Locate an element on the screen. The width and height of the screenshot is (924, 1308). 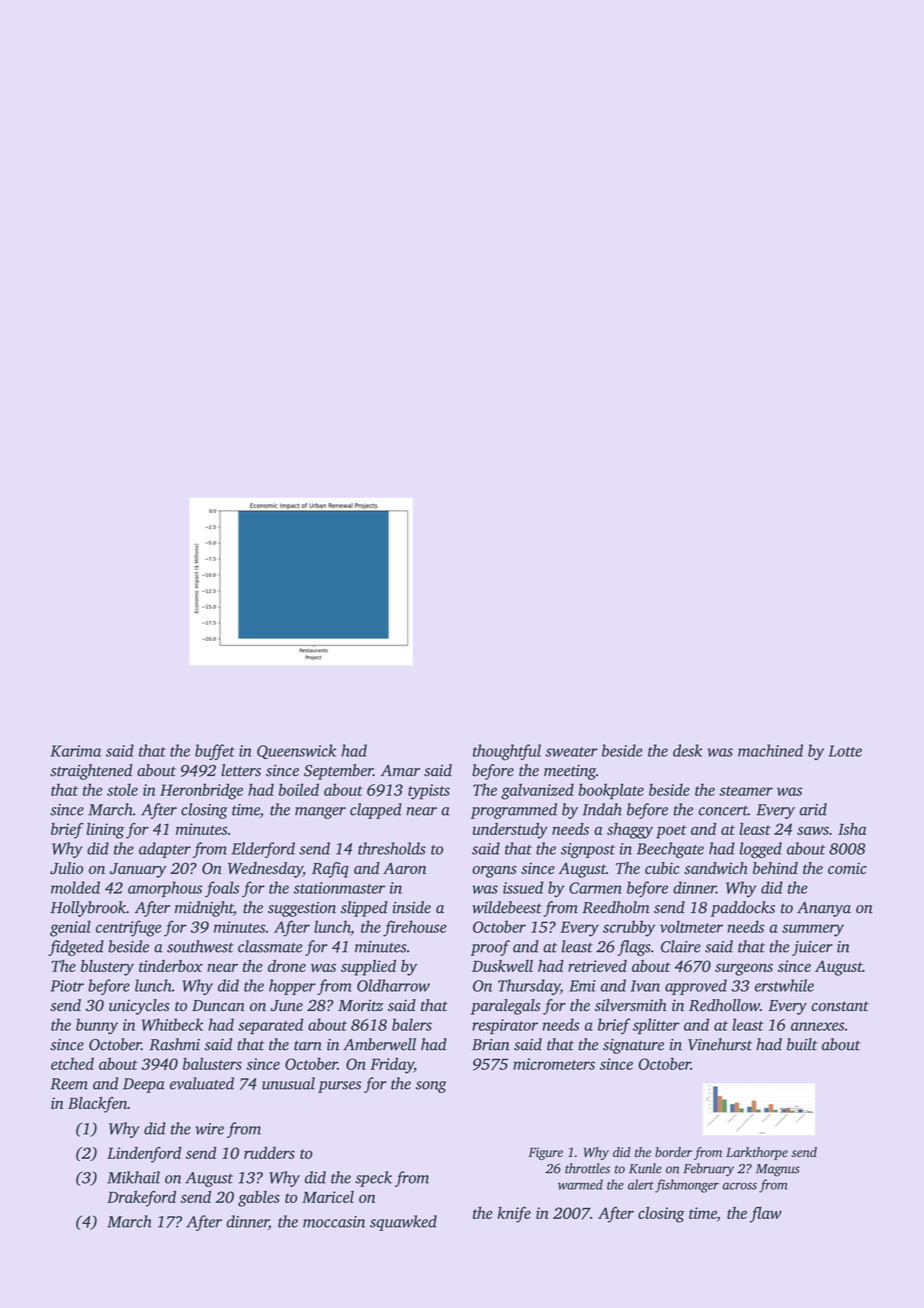
Redhollow is located at coordinates (724, 1005).
